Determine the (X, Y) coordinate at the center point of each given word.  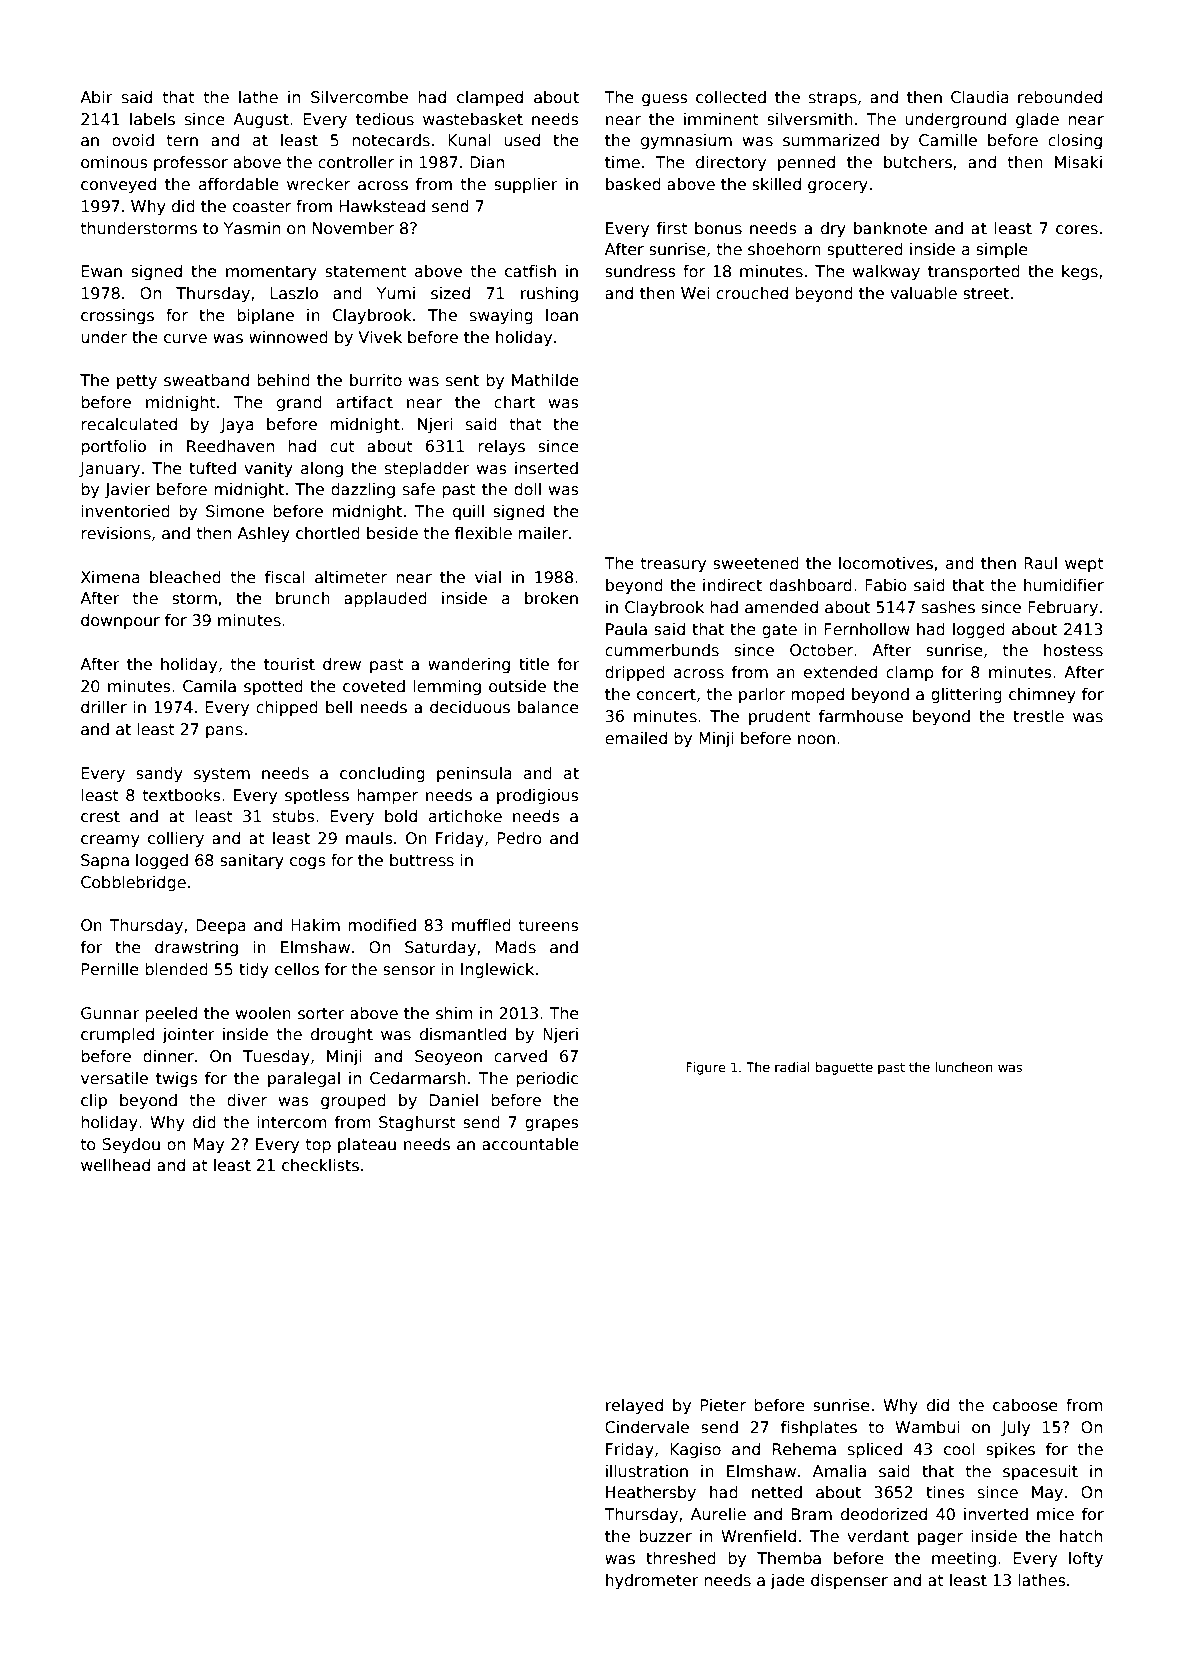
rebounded (1060, 97)
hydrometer (652, 1581)
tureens (549, 926)
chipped (287, 708)
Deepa (221, 926)
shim (454, 1013)
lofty (1086, 1559)
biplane (265, 316)
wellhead (115, 1165)
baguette (844, 1068)
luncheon (964, 1067)
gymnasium (686, 141)
